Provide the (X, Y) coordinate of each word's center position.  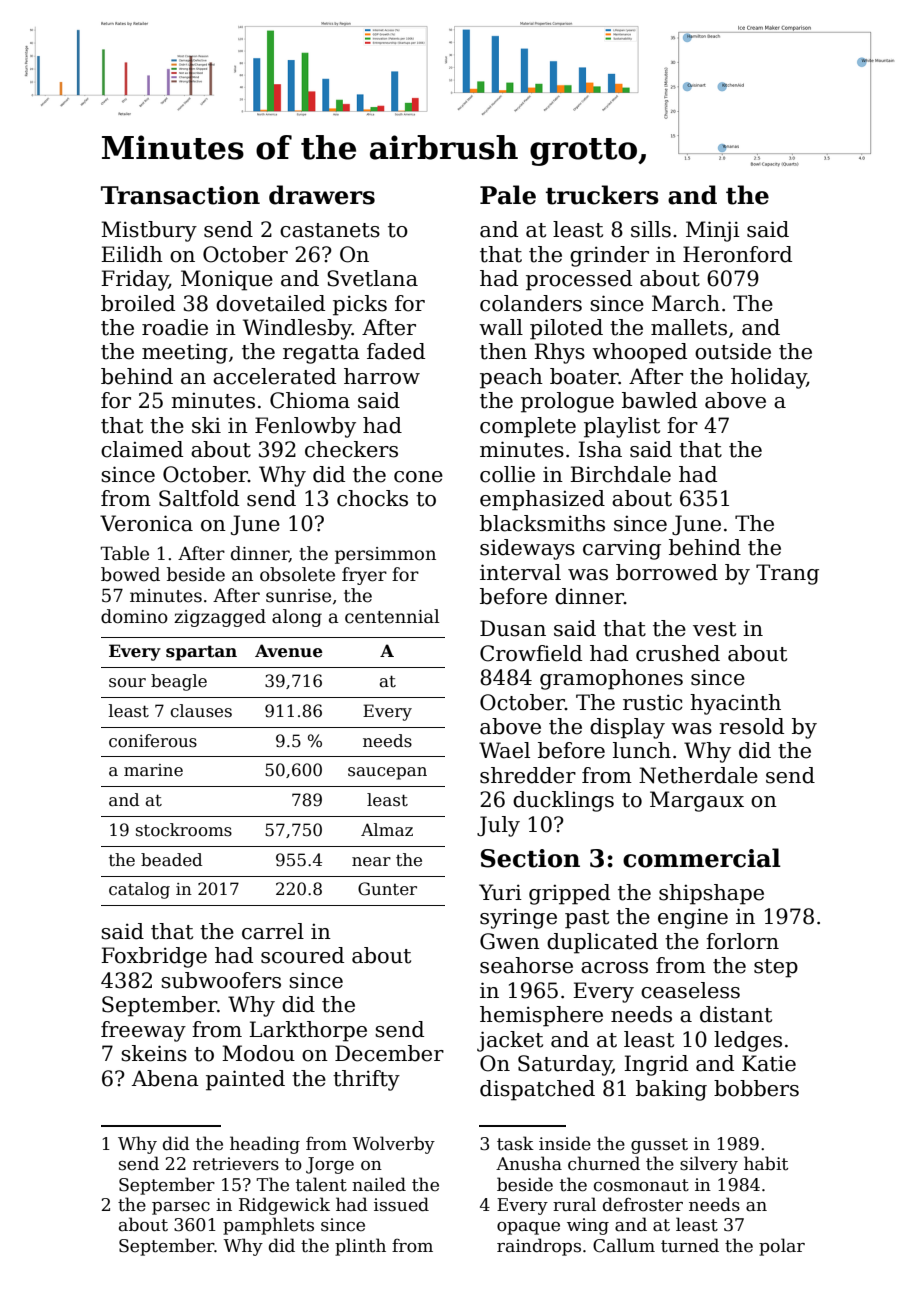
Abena (165, 1078)
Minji (713, 231)
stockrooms (184, 830)
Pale (508, 195)
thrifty (366, 1080)
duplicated (602, 943)
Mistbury (149, 231)
